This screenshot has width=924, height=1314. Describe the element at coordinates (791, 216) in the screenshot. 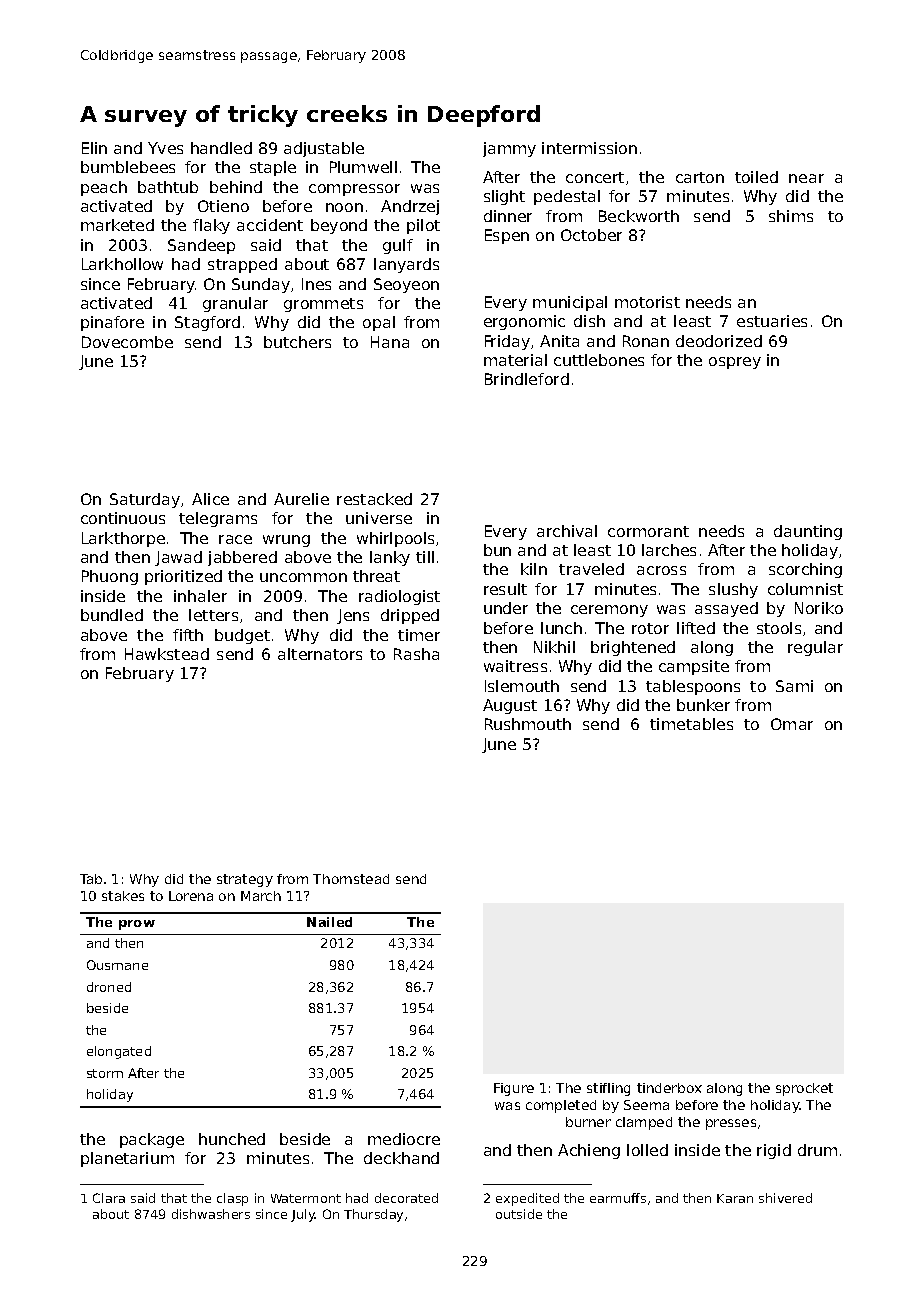

I see `shims` at that location.
